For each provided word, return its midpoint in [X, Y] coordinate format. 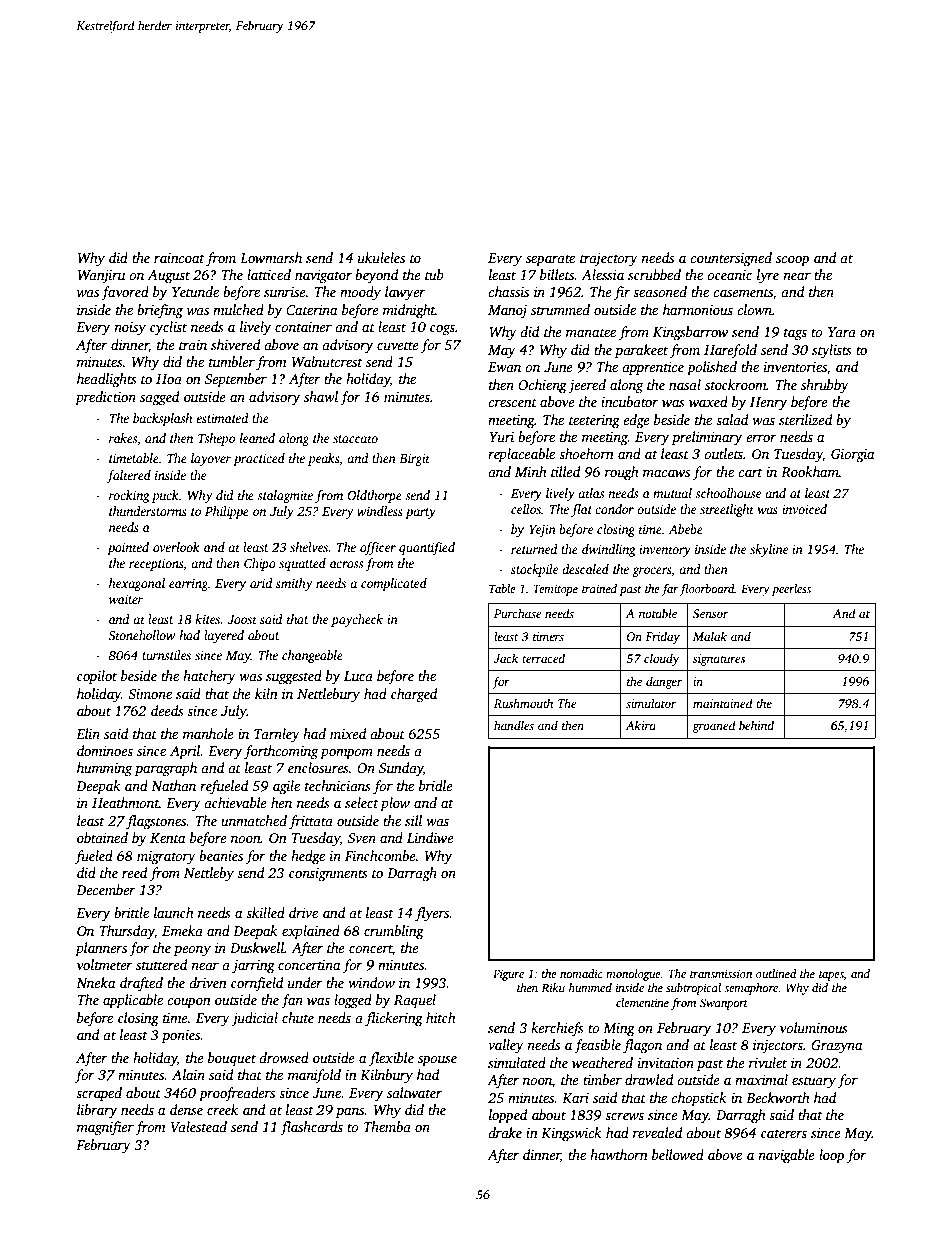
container [303, 327]
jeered [587, 386]
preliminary [707, 438]
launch [174, 912]
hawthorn [619, 1154]
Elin [88, 733]
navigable [786, 1156]
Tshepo [216, 439]
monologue [633, 975]
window [371, 982]
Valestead [199, 1126]
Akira [641, 725]
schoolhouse [728, 493]
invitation [666, 1063]
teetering [594, 421]
